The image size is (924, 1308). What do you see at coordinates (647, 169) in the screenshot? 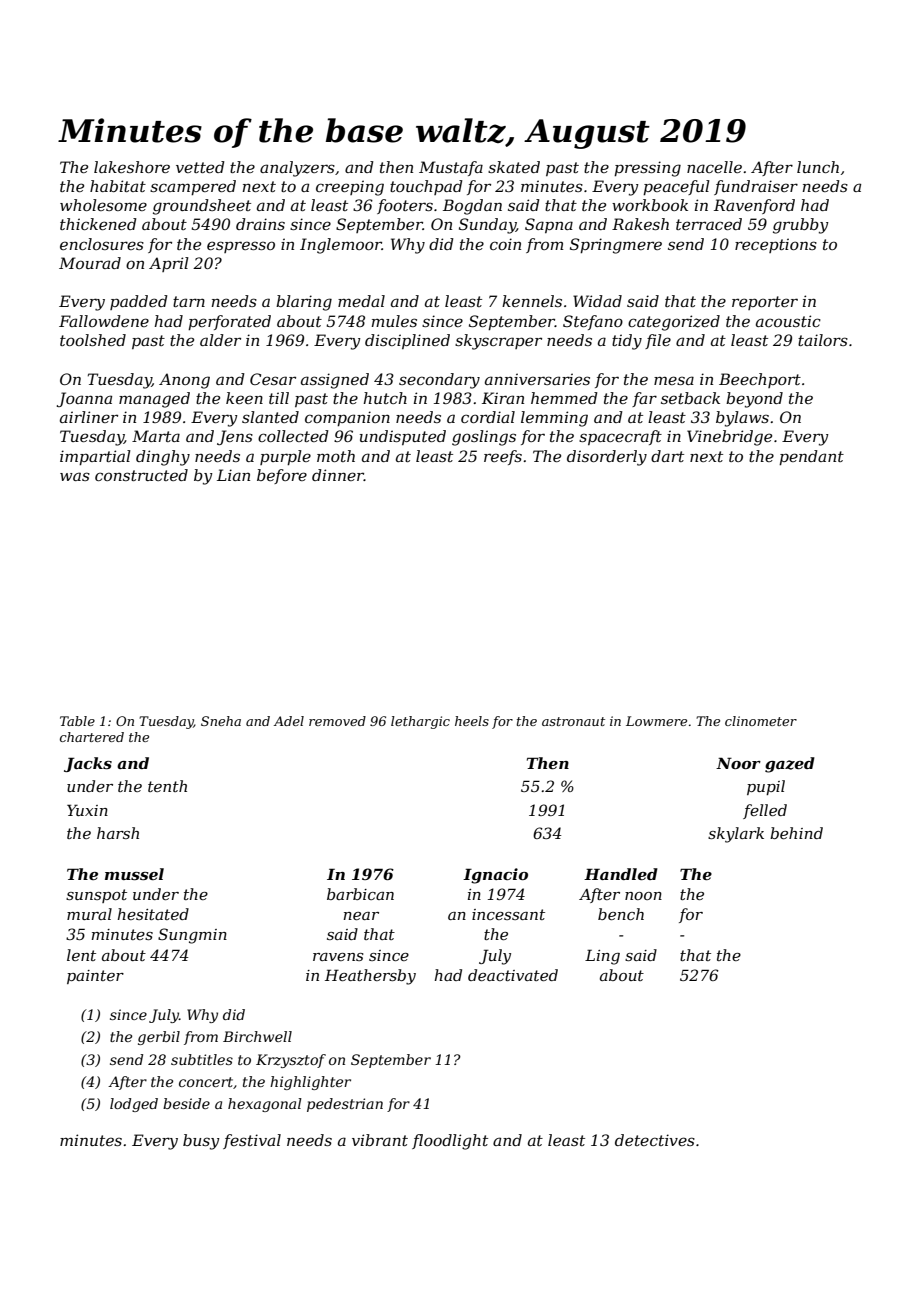
I see `pressing` at bounding box center [647, 169].
